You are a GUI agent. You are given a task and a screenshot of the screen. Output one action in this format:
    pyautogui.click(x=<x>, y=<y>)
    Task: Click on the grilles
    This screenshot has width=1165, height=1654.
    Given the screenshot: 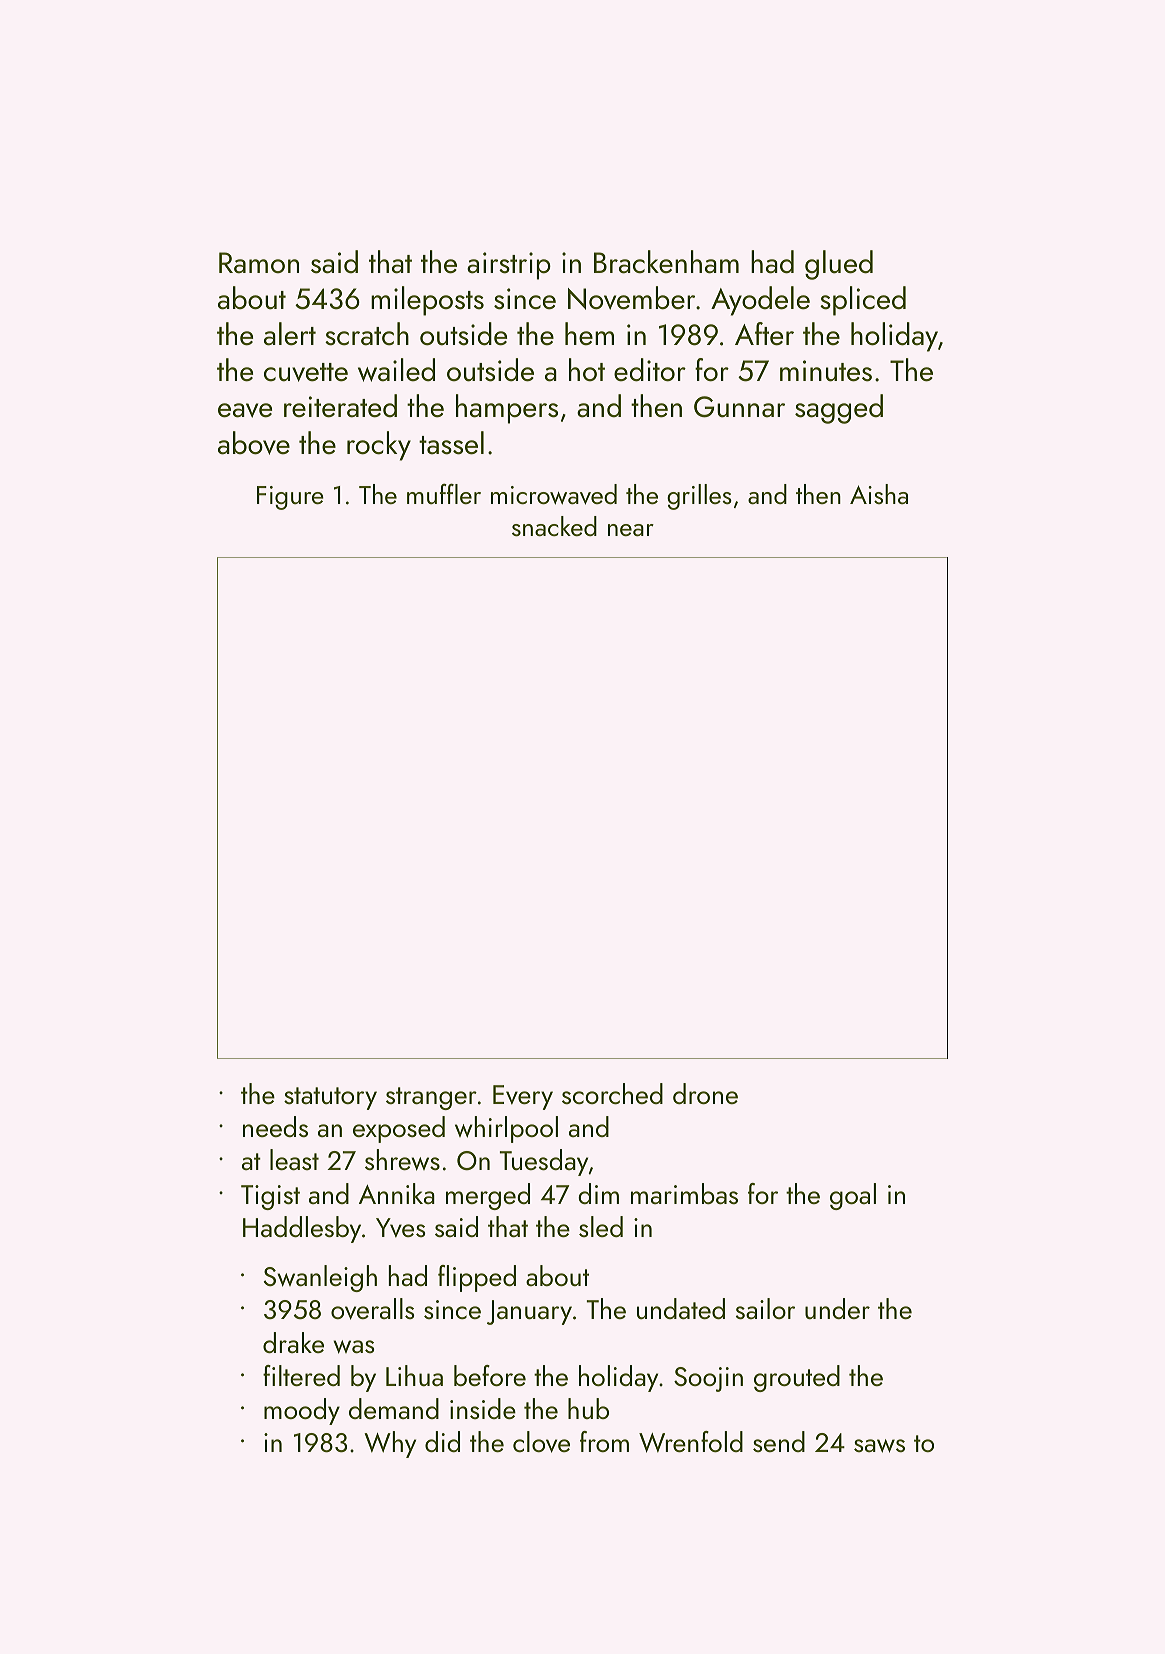 What is the action you would take?
    pyautogui.click(x=699, y=497)
